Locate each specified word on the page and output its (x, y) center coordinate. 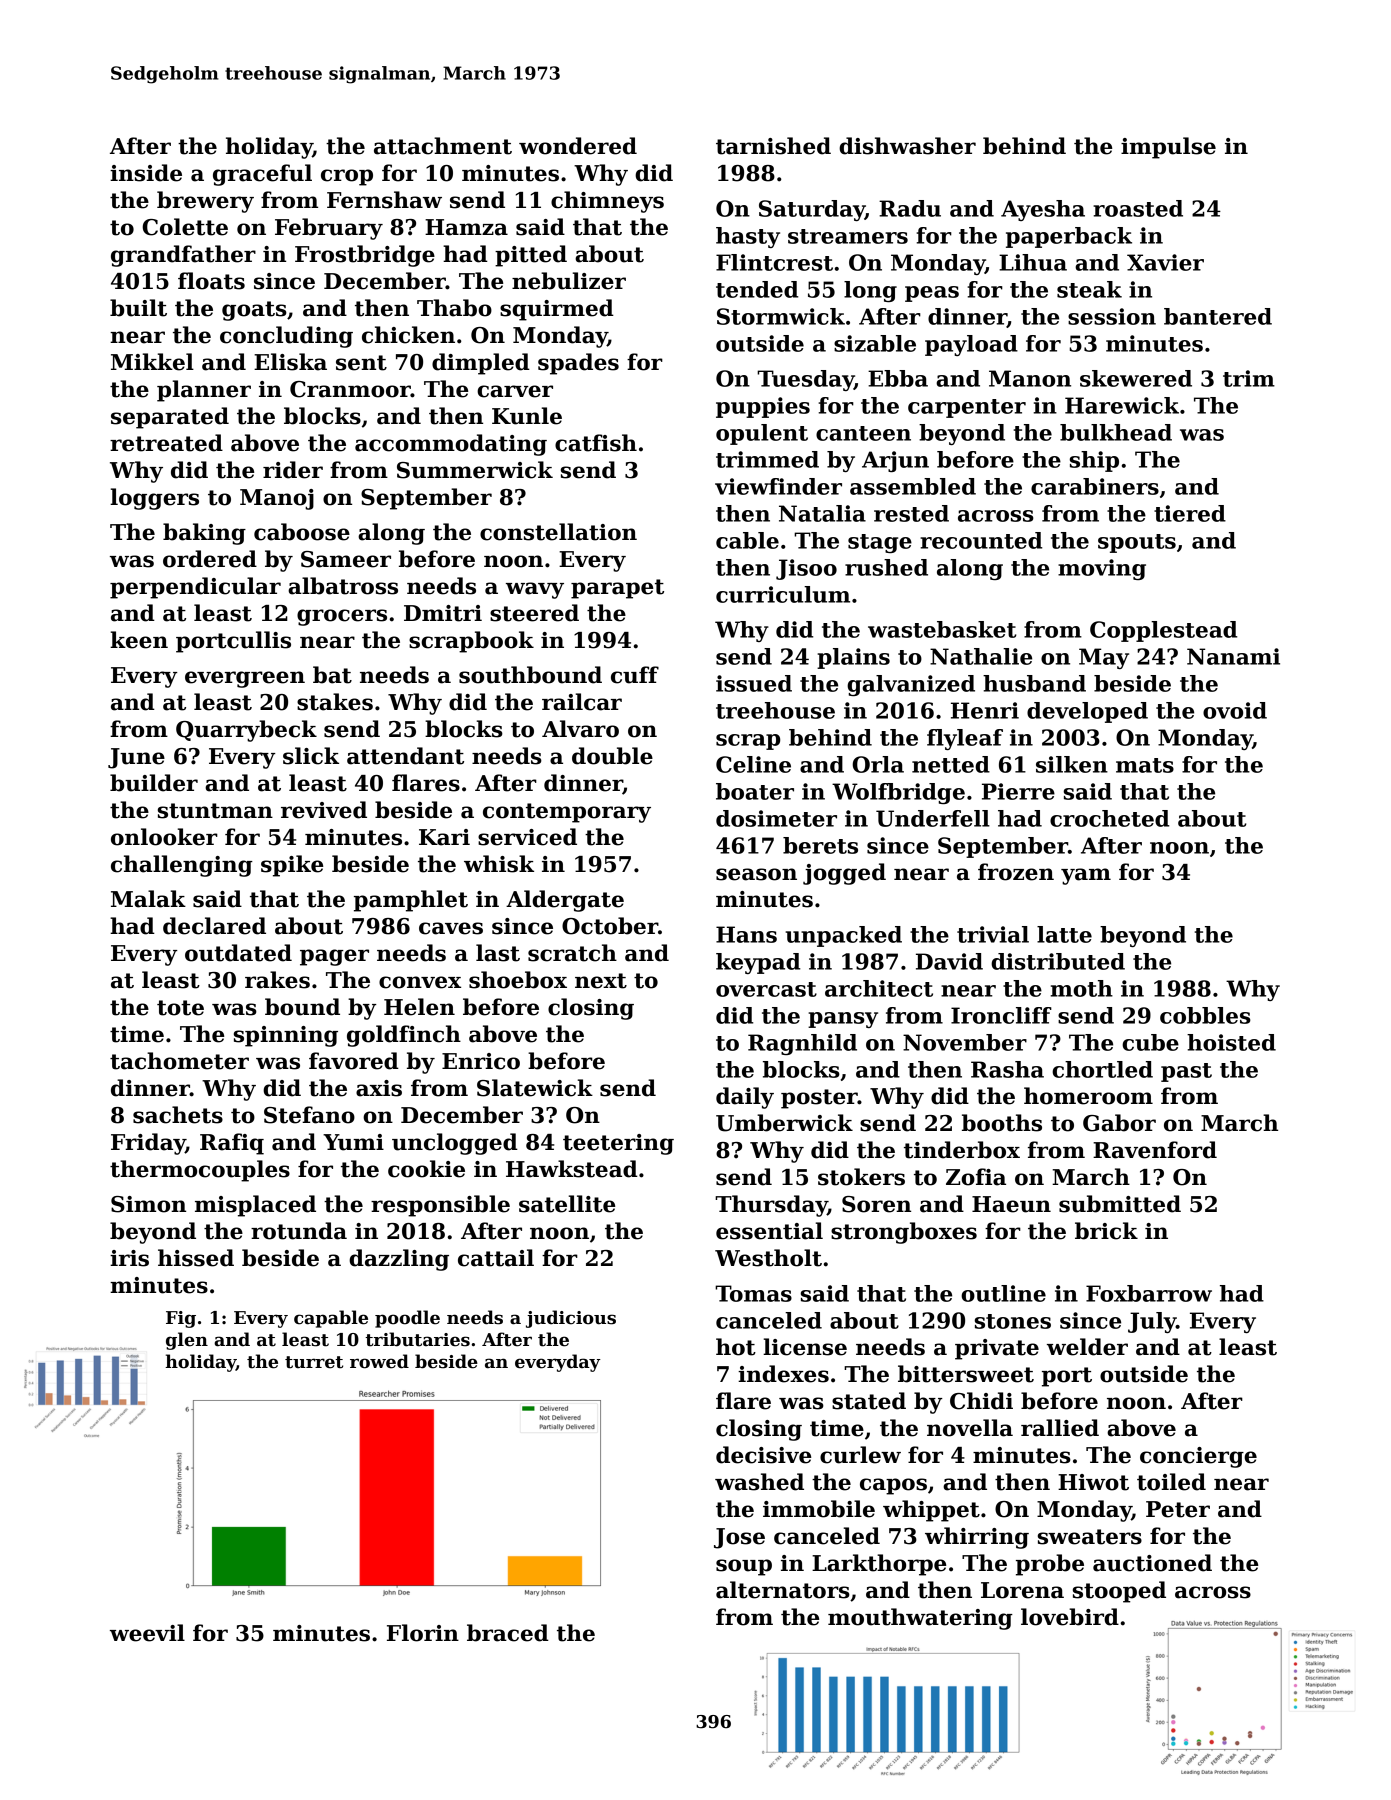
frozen (1016, 872)
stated (869, 1401)
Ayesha (1043, 210)
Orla (878, 764)
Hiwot (1093, 1482)
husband (1034, 683)
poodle (407, 1319)
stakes (335, 702)
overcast (766, 989)
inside (146, 173)
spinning (286, 1036)
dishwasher (907, 146)
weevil (147, 1633)
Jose (739, 1538)
